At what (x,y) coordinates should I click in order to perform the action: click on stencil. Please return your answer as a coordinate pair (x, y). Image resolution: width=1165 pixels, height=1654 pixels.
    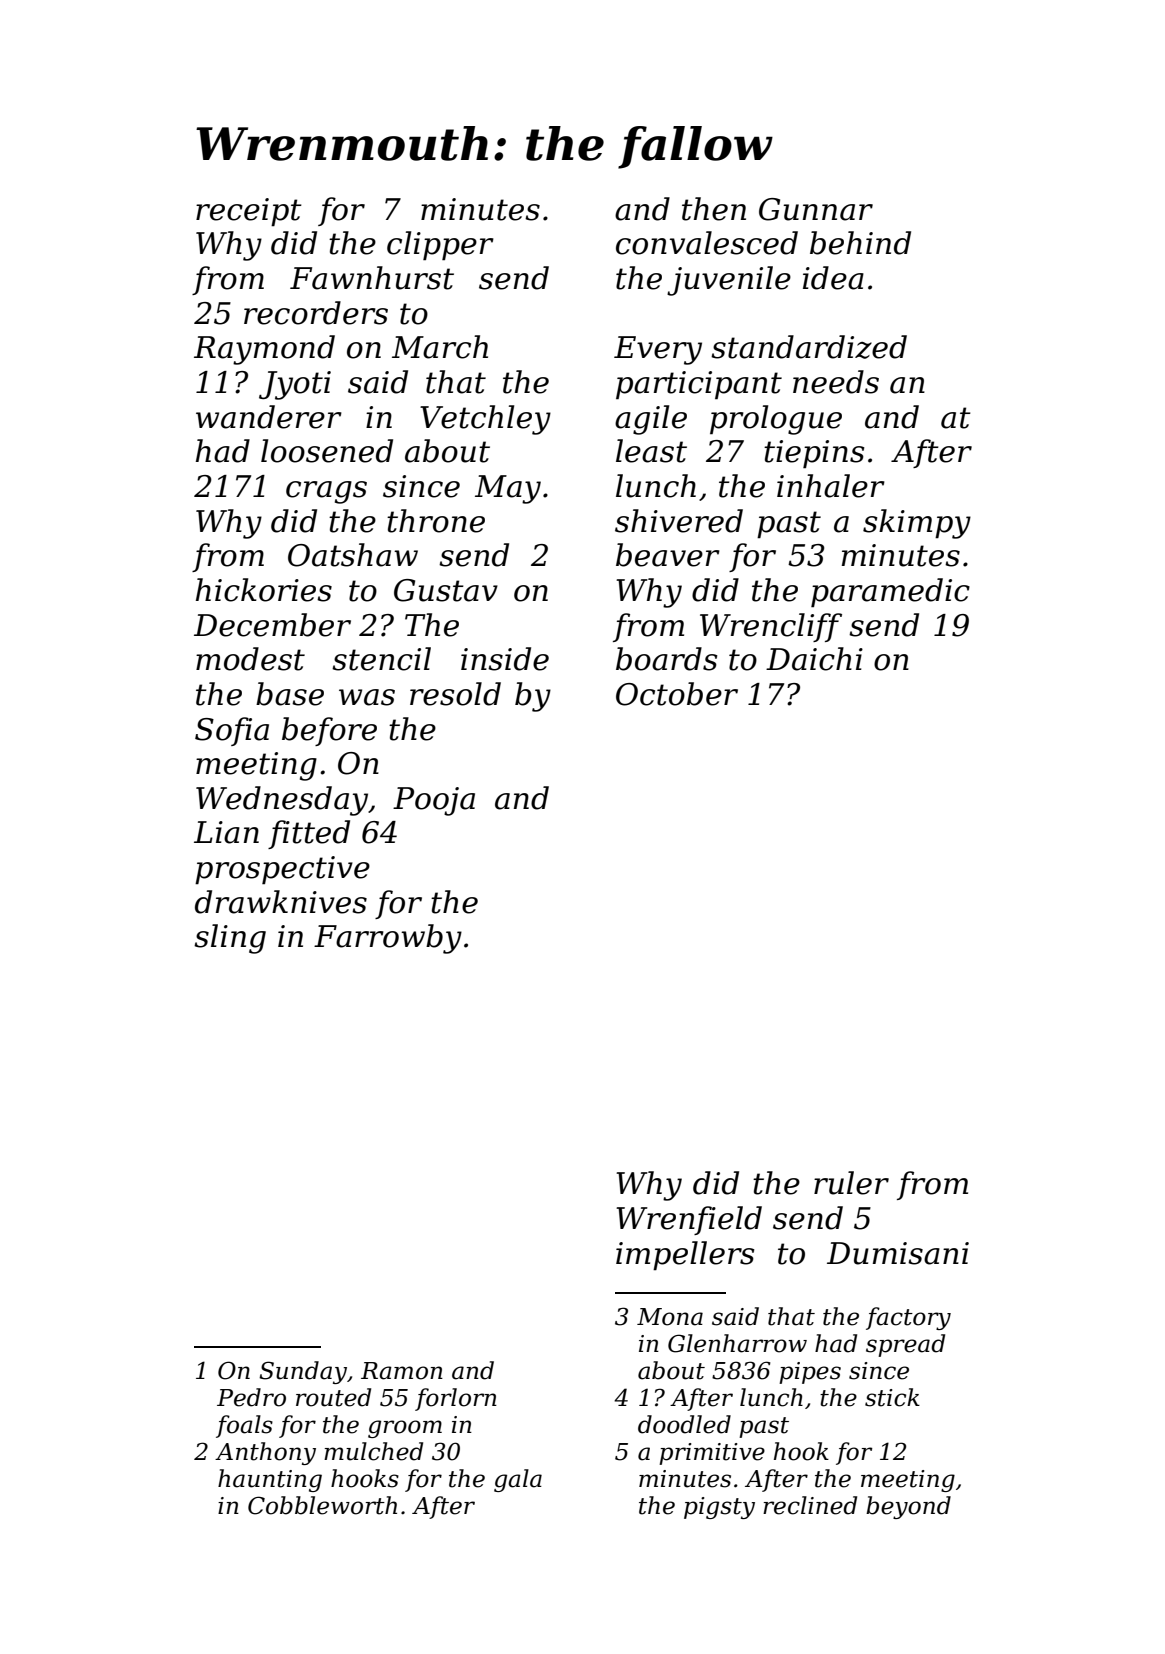
    Looking at the image, I should click on (381, 659).
